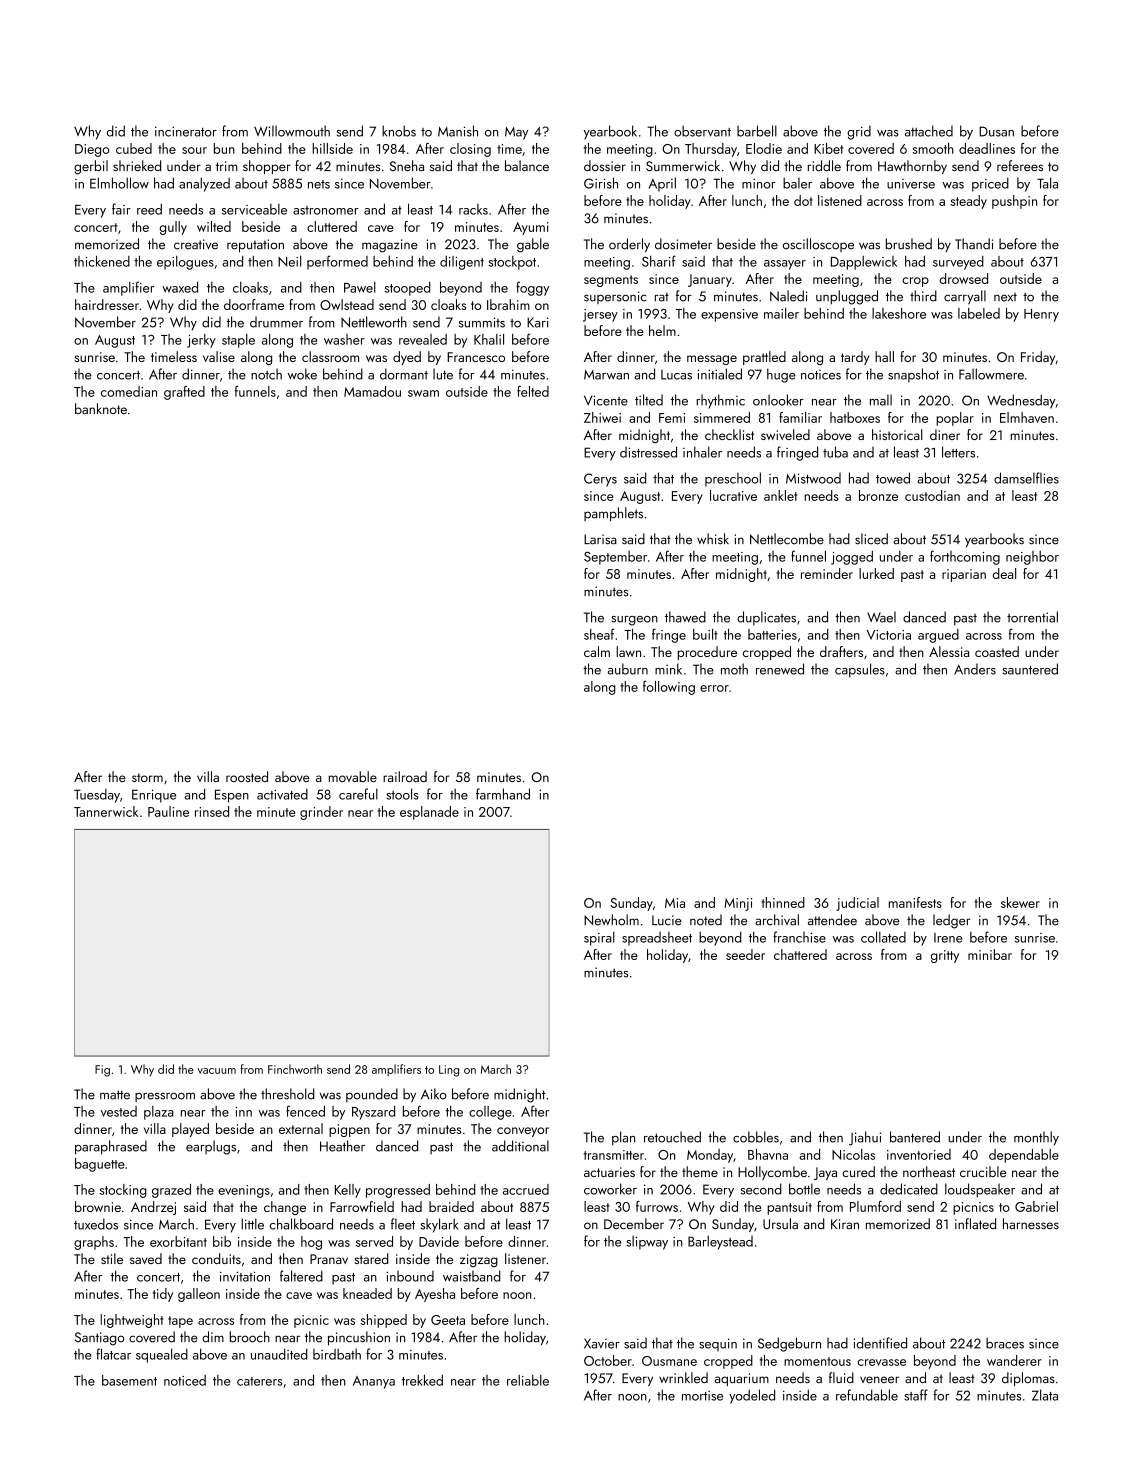  Describe the element at coordinates (647, 1242) in the image. I see `slipway` at that location.
